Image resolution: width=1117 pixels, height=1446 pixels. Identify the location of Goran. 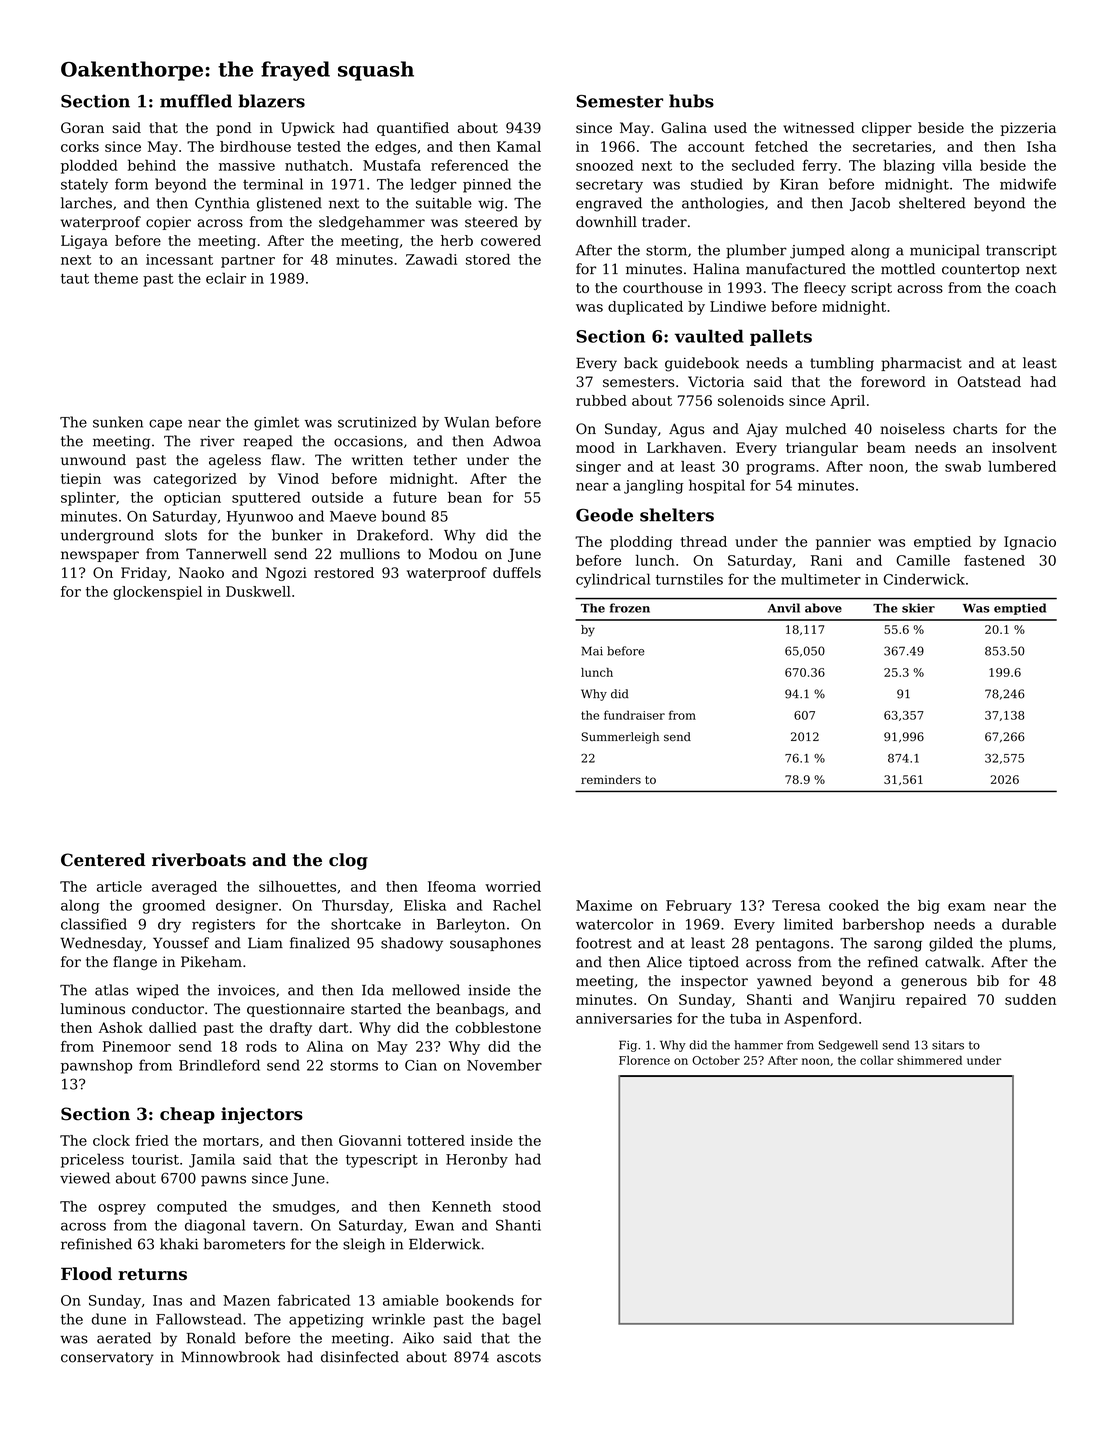
(82, 127).
